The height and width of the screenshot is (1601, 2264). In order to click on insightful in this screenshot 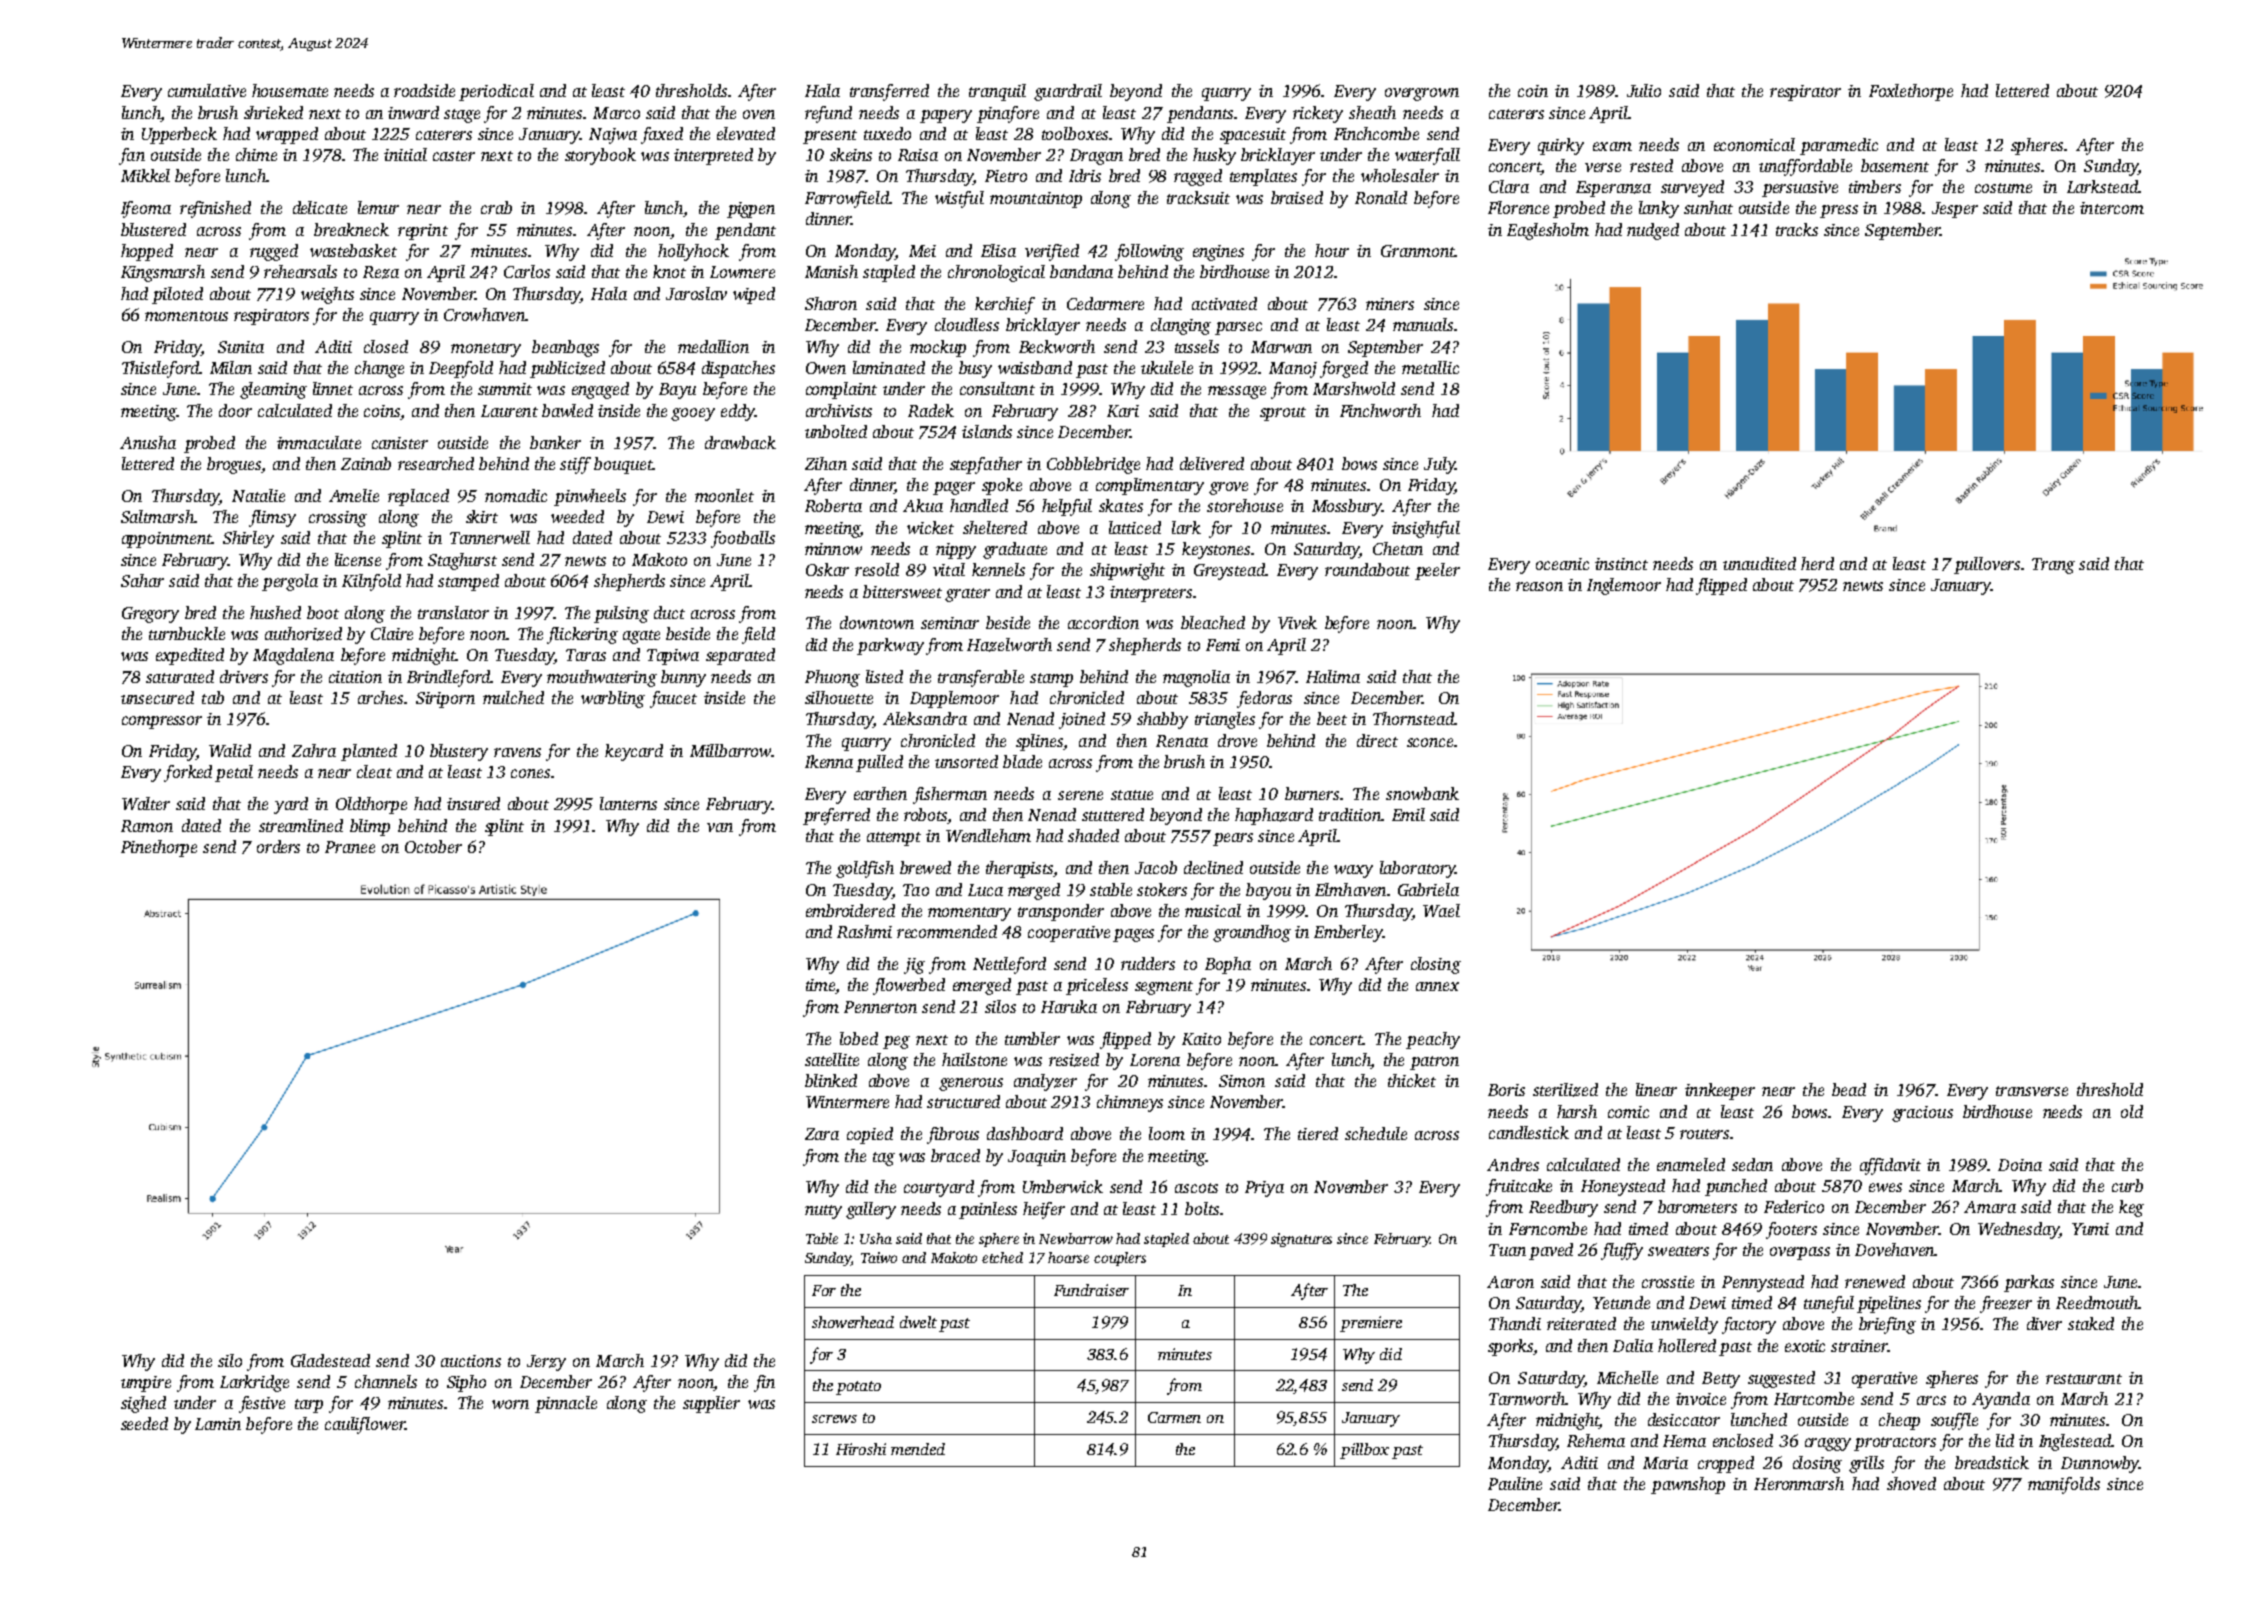, I will do `click(1426, 529)`.
